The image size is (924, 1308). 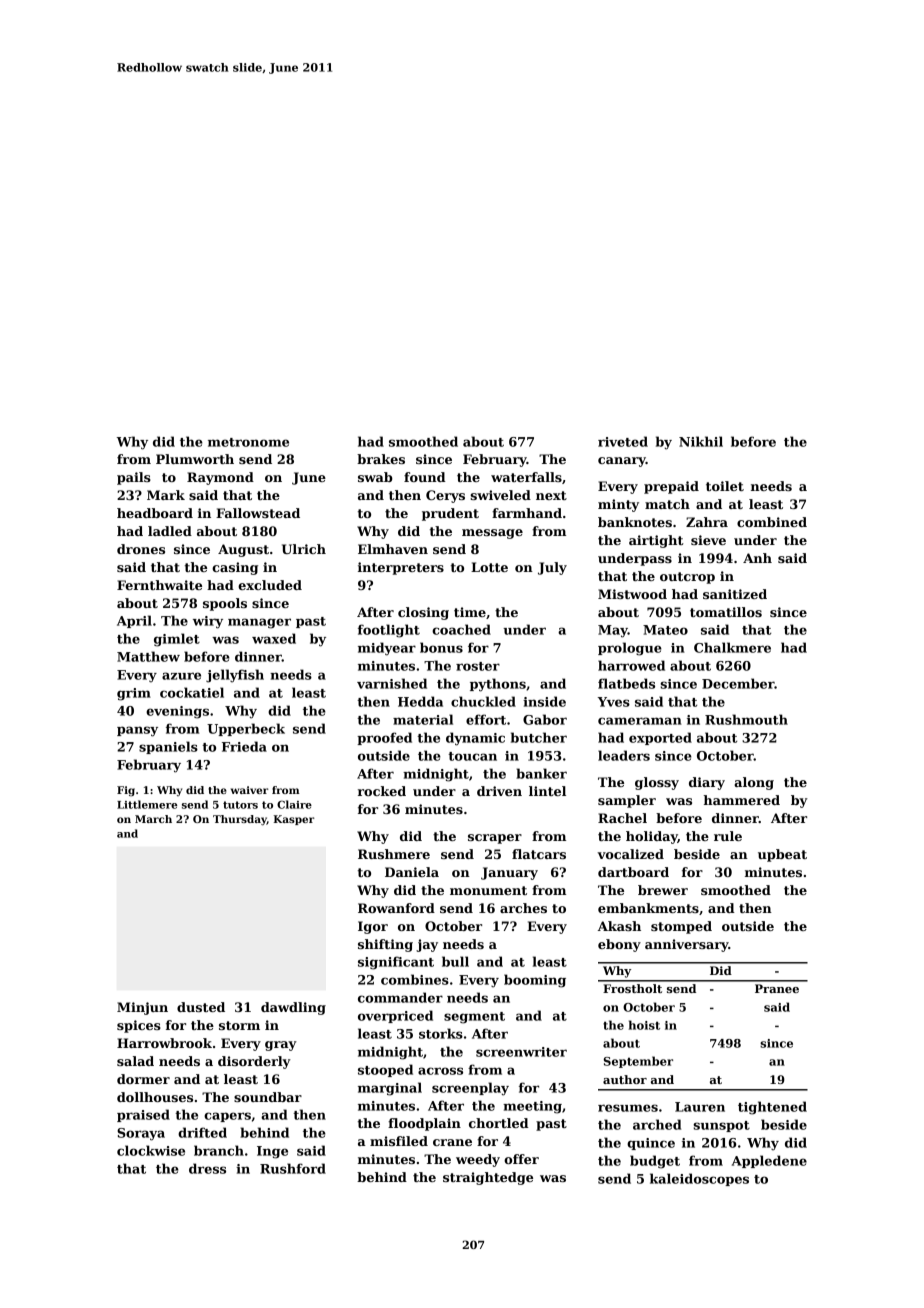 What do you see at coordinates (671, 487) in the screenshot?
I see `prepaid` at bounding box center [671, 487].
